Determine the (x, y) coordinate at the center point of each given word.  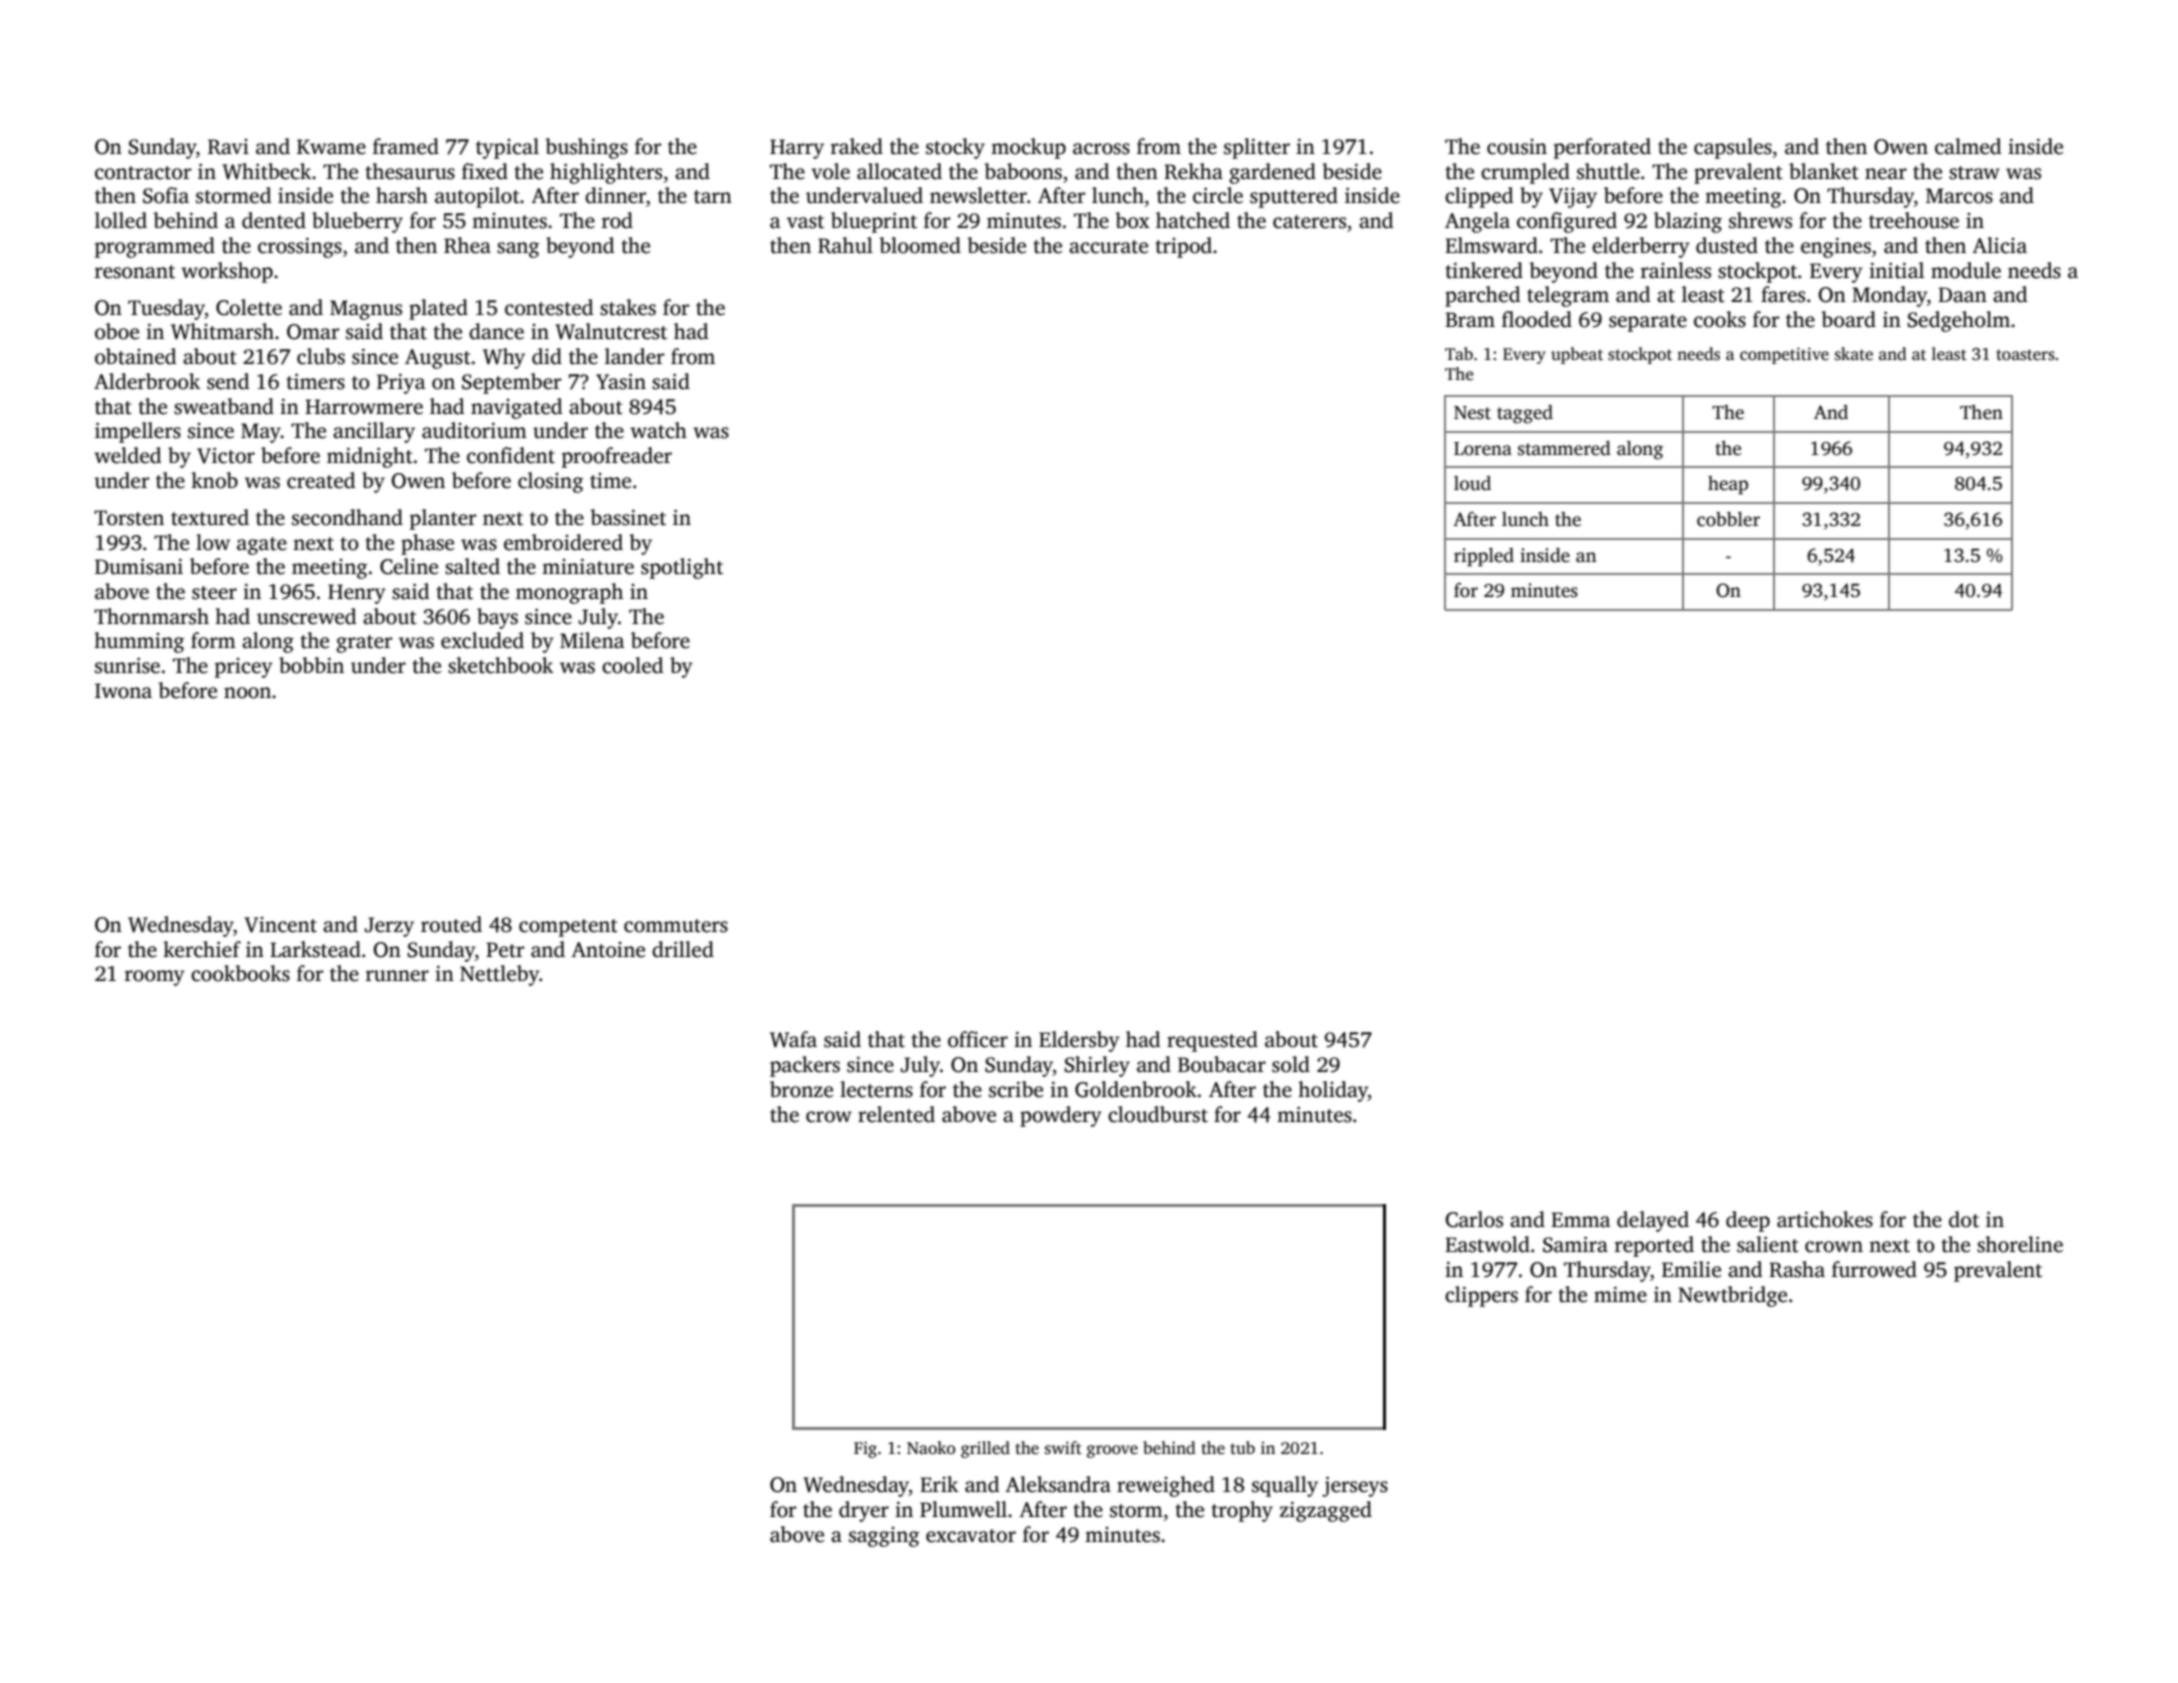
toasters (2025, 355)
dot (1964, 1219)
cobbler (1728, 519)
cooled (632, 665)
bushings (586, 148)
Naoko (931, 1448)
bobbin (311, 665)
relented (896, 1114)
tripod (1183, 247)
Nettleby (499, 975)
